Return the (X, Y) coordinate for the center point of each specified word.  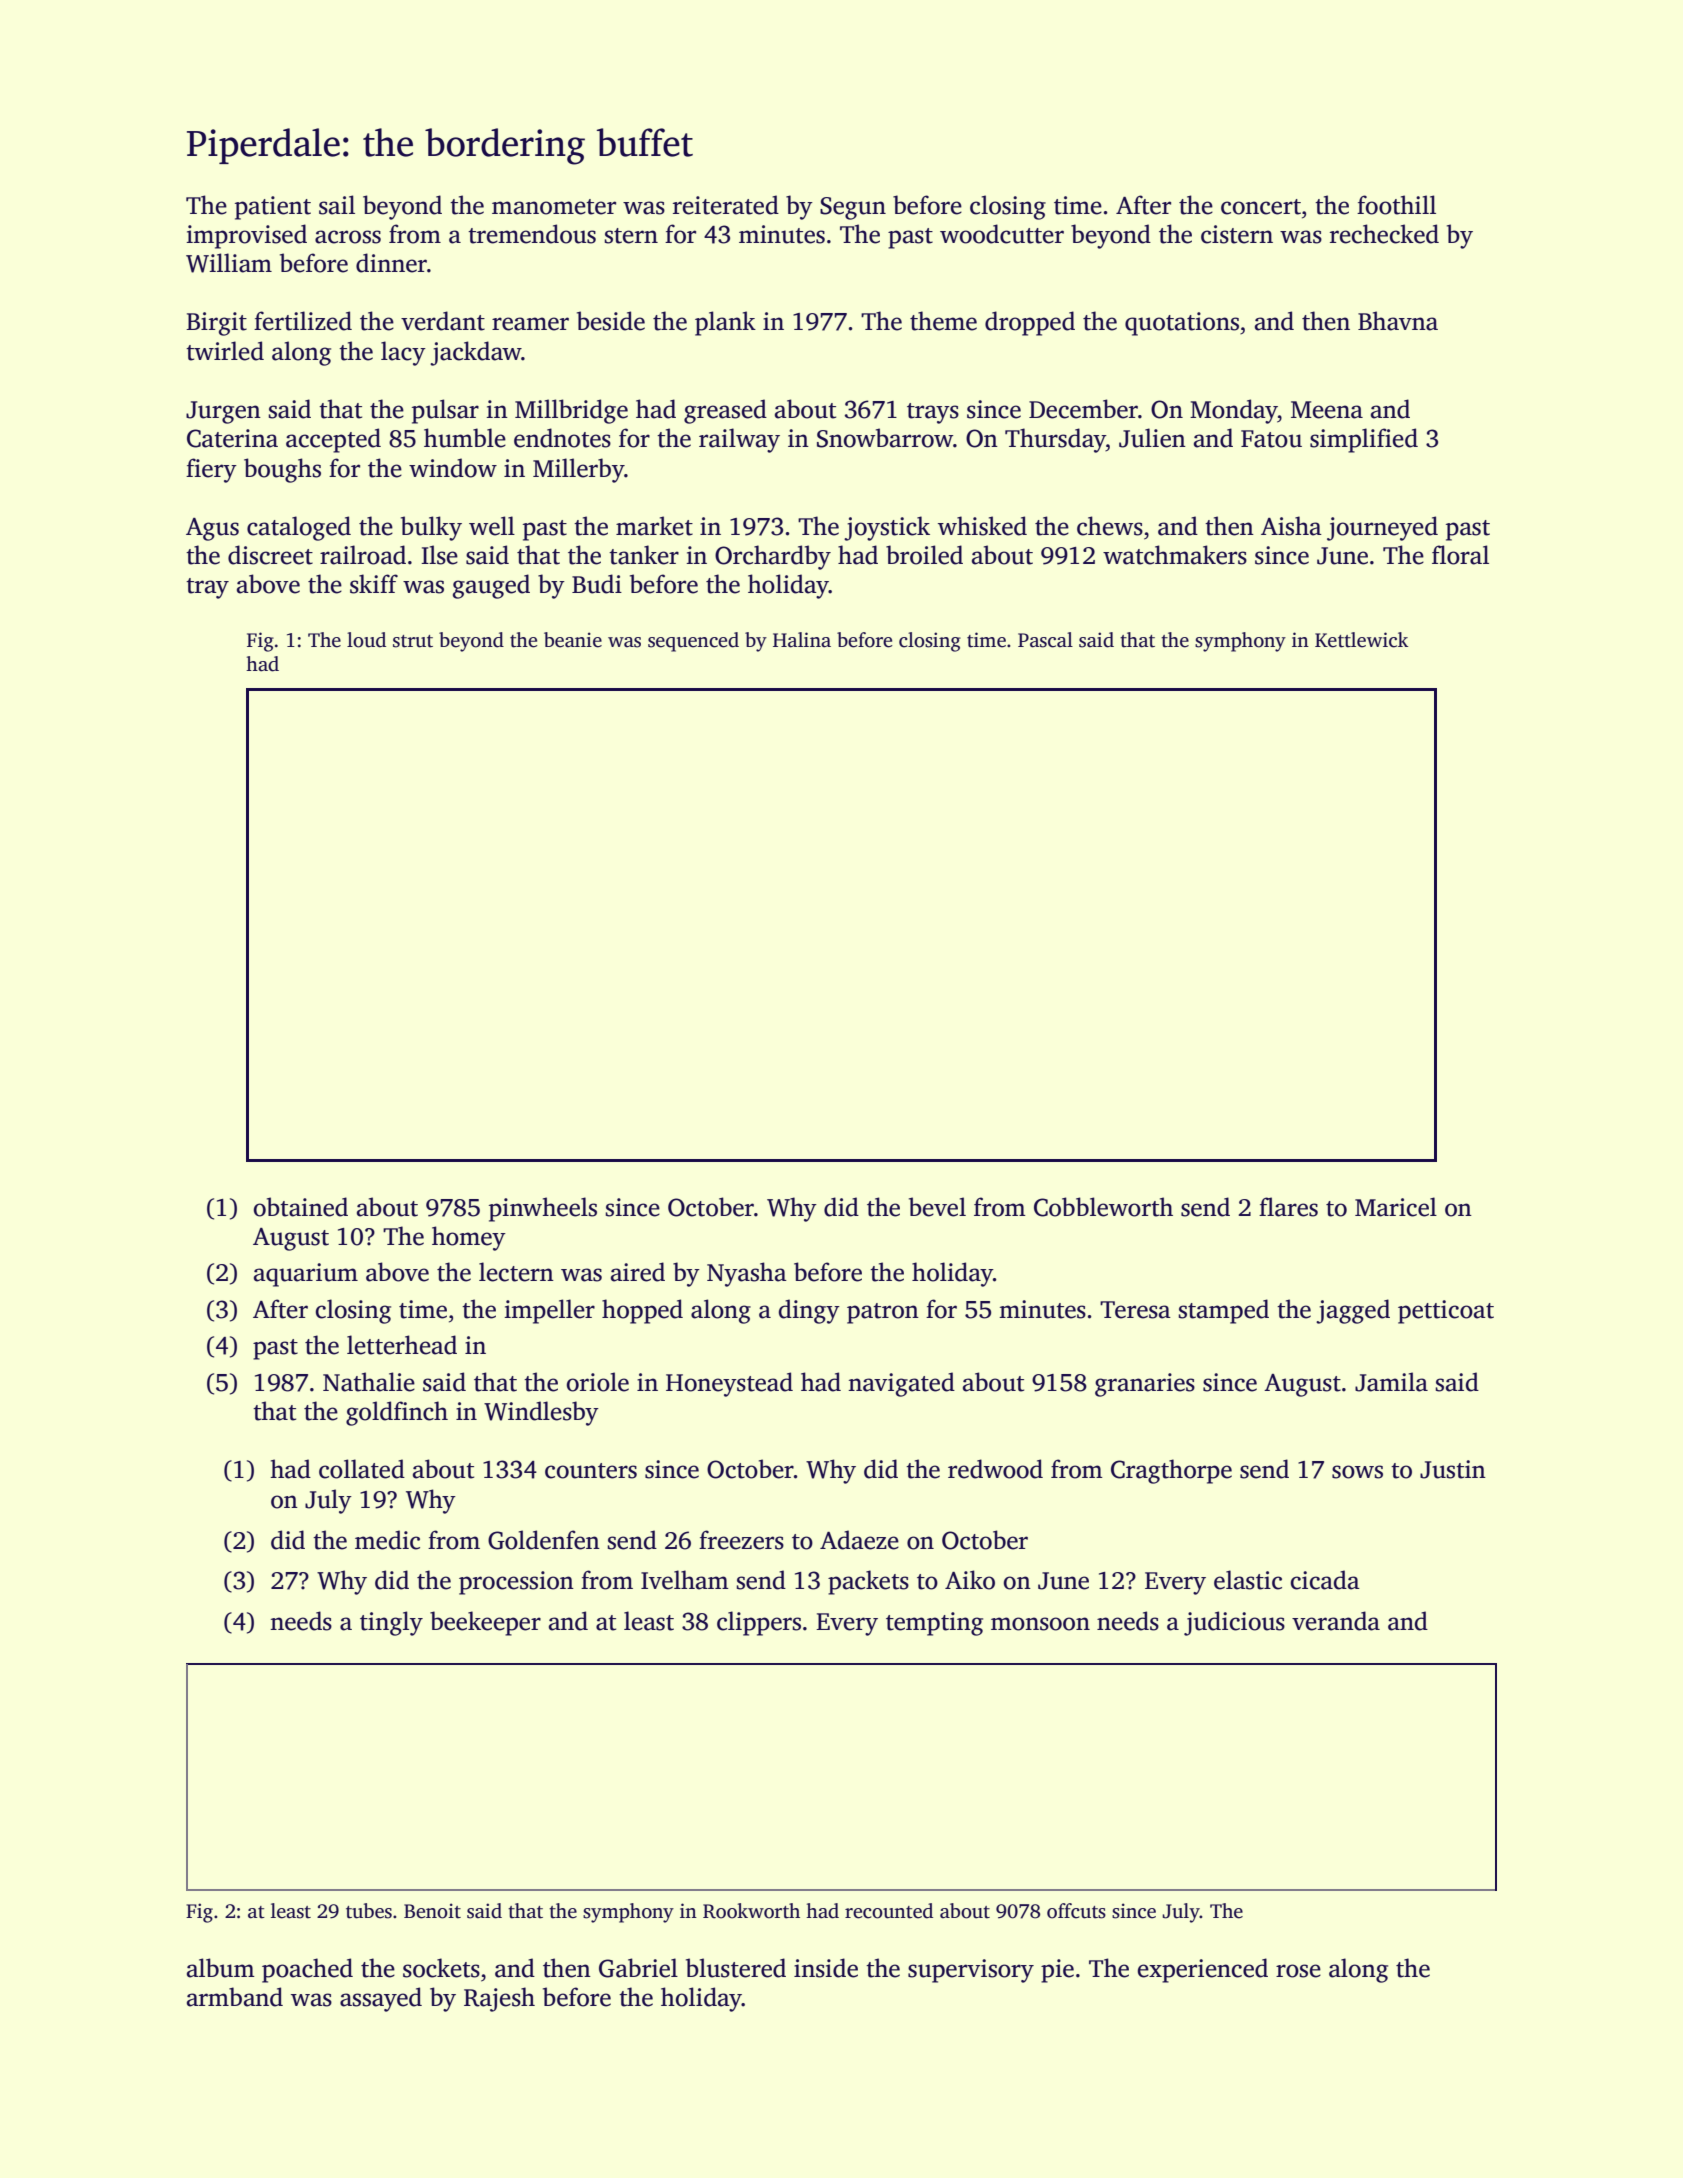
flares (1288, 1207)
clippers (759, 1623)
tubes (369, 1911)
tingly (391, 1623)
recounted (889, 1911)
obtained (301, 1207)
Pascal (1045, 640)
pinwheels (543, 1209)
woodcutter (1002, 234)
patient (273, 208)
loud (366, 640)
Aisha (1291, 526)
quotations (1182, 324)
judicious (1234, 1623)
